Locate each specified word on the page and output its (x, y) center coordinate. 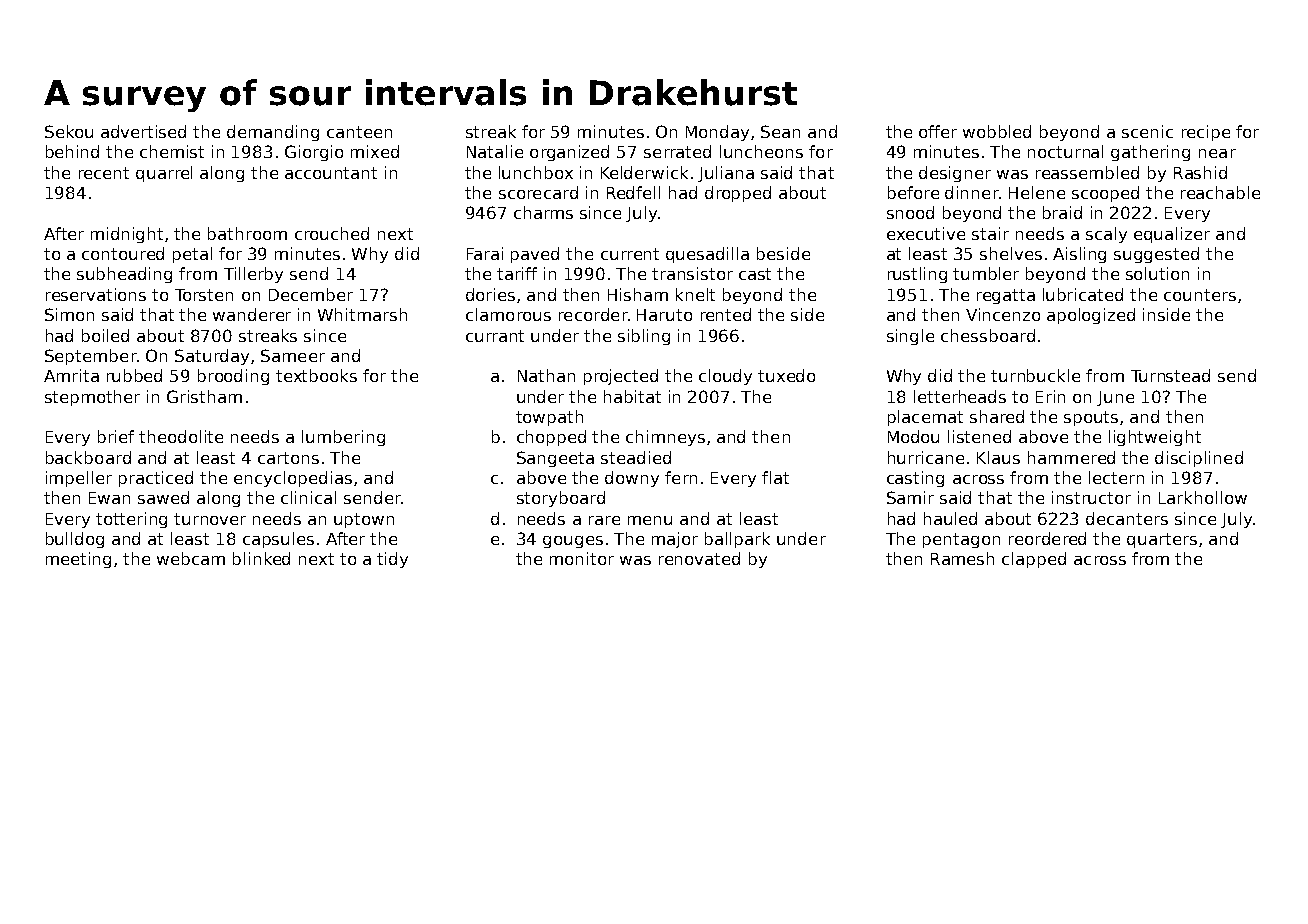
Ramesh (962, 558)
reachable (1220, 192)
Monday (717, 133)
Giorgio (314, 153)
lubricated (1083, 294)
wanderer (252, 314)
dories (490, 294)
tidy (392, 560)
